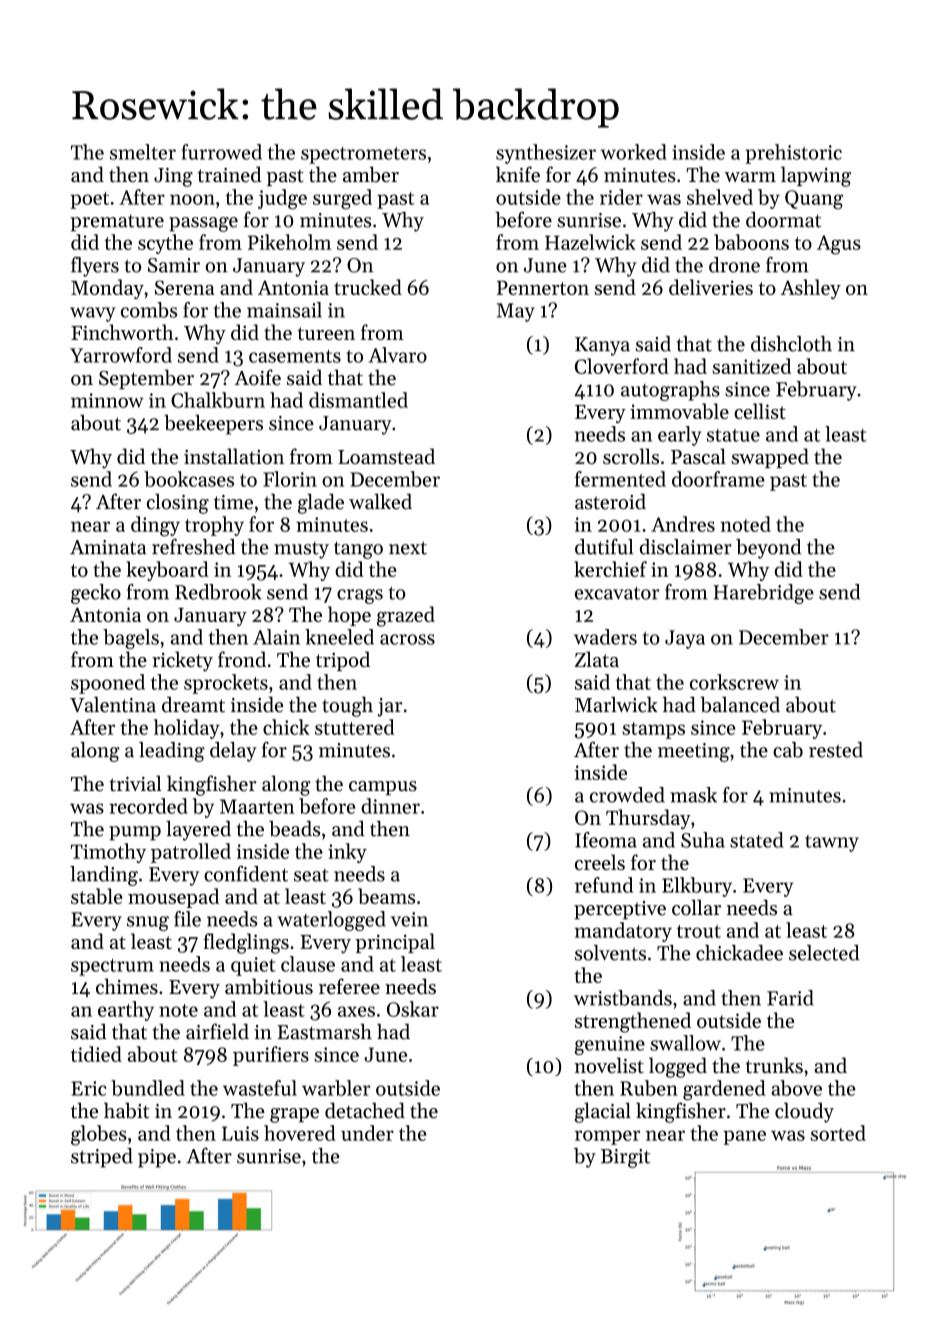 Image resolution: width=939 pixels, height=1332 pixels. Describe the element at coordinates (178, 504) in the screenshot. I see `closing` at that location.
